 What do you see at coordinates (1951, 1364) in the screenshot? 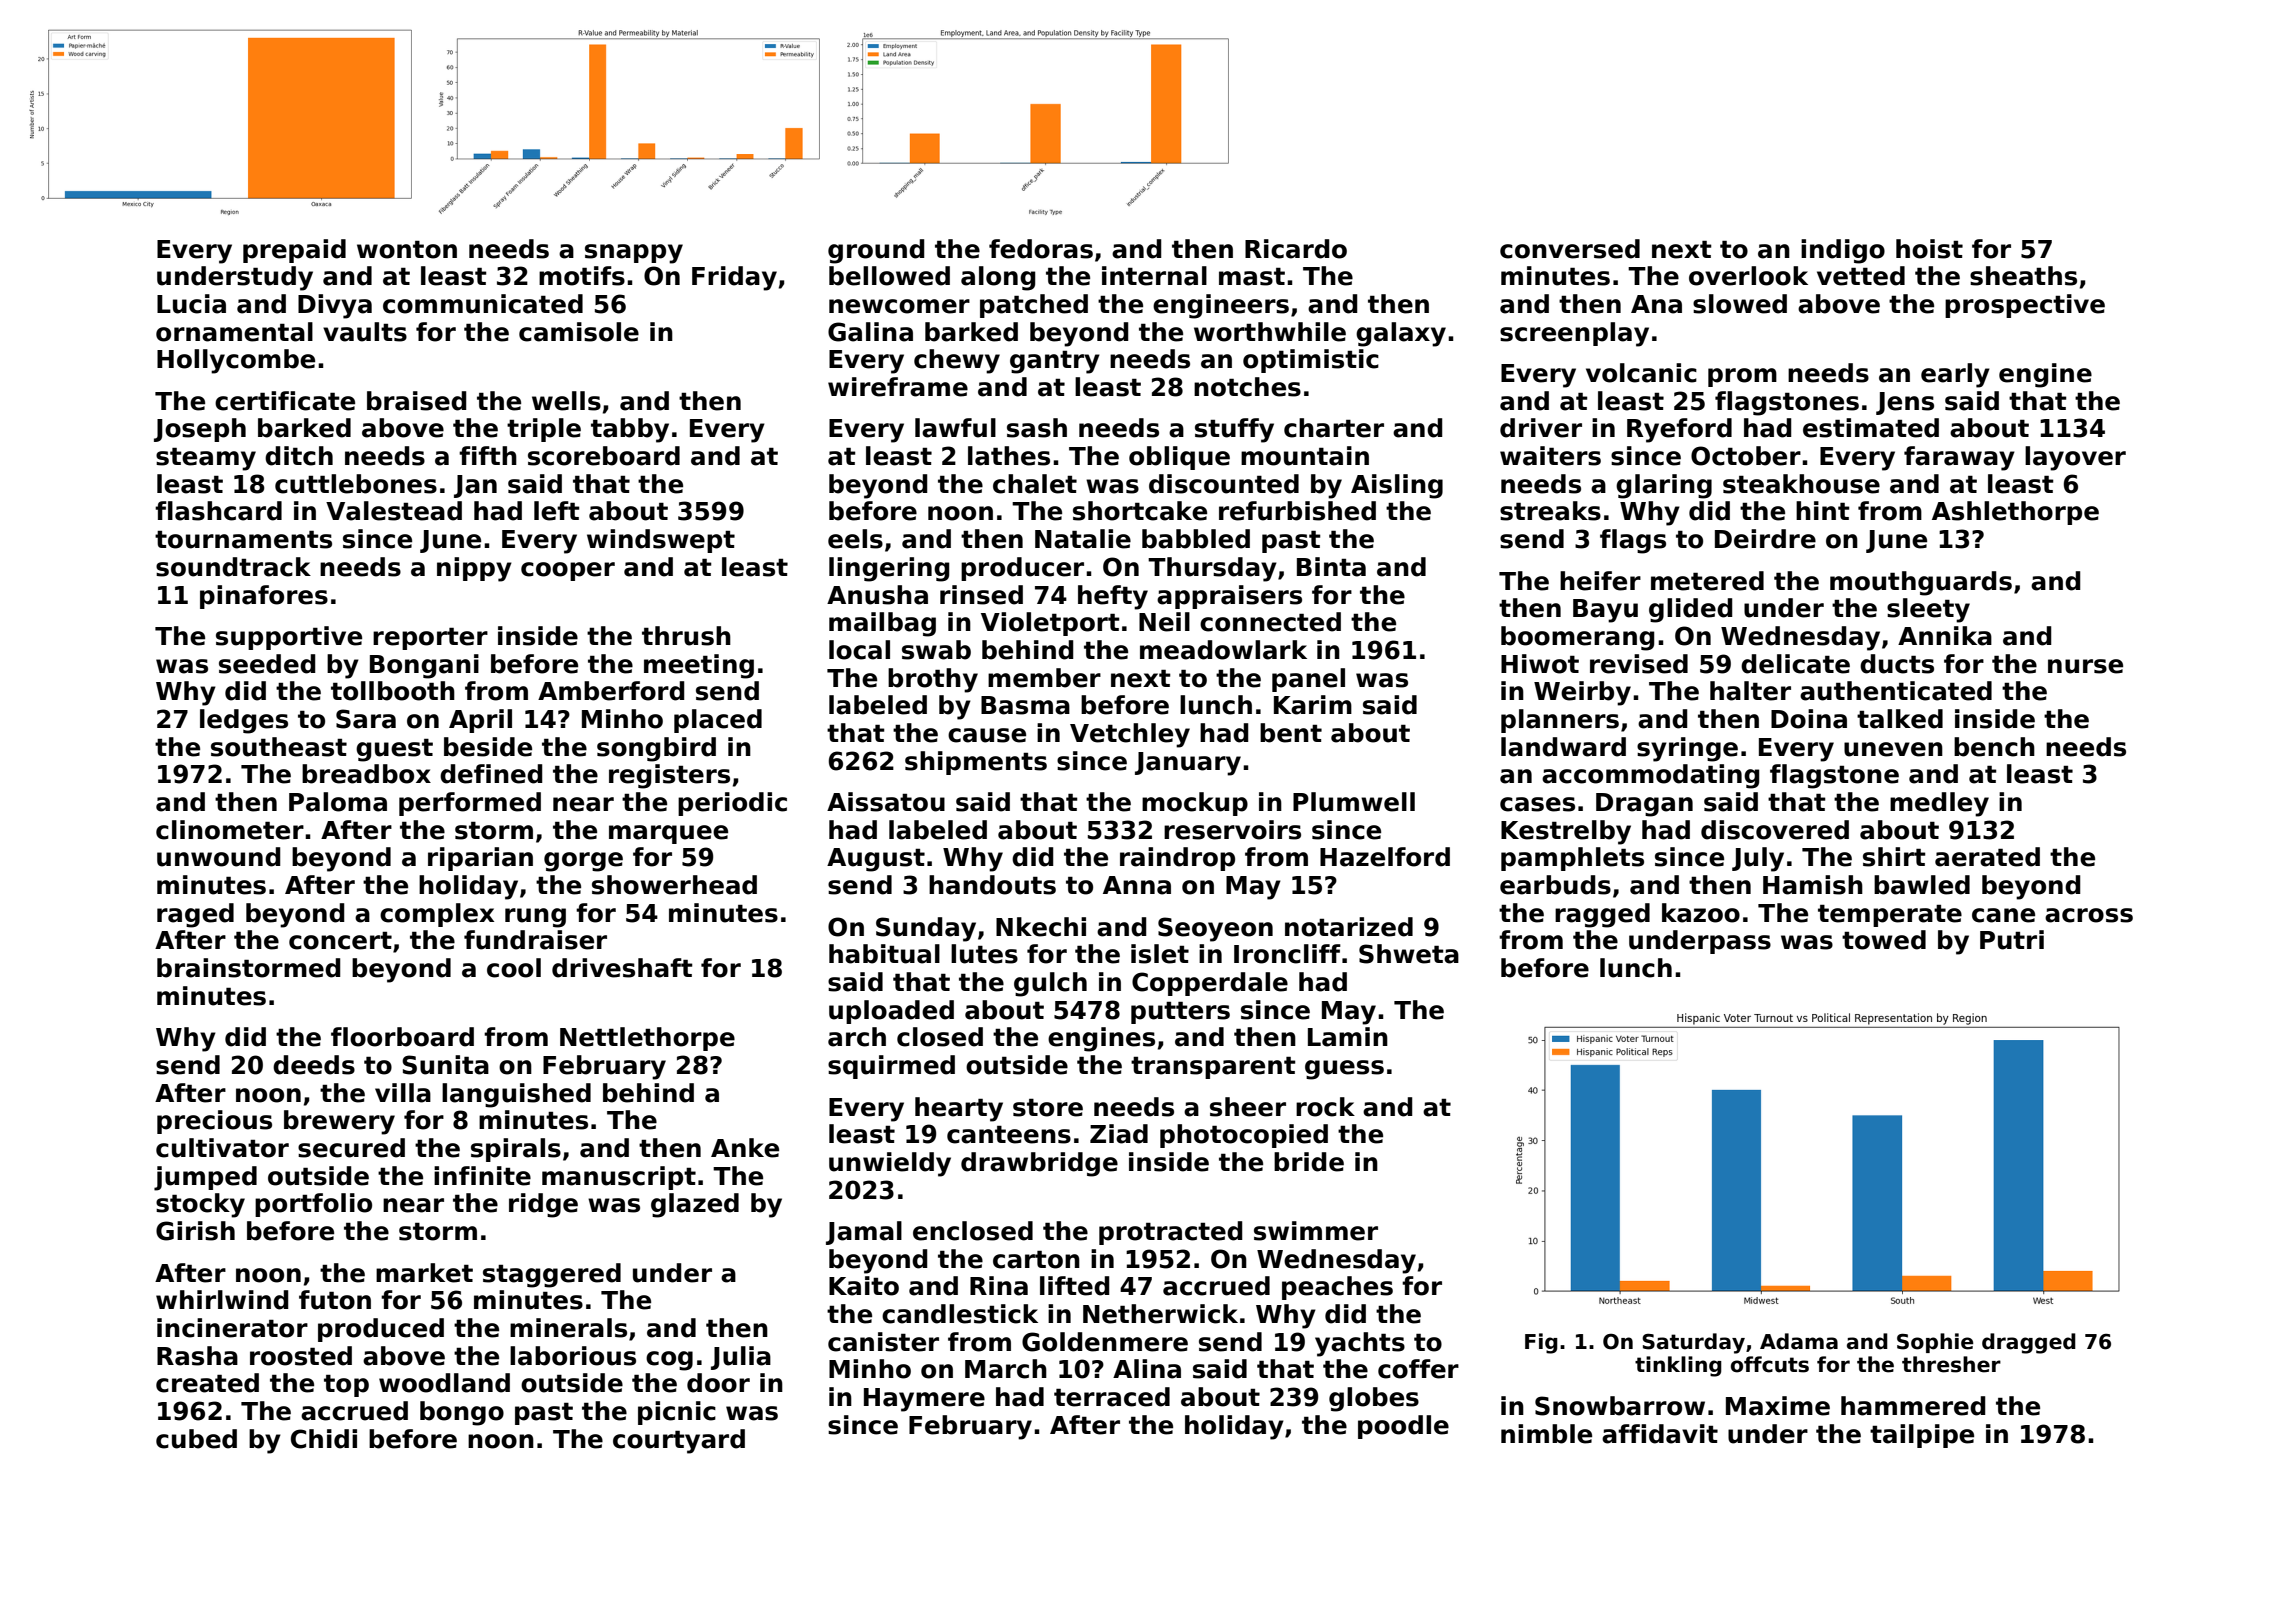
I see `thresher` at bounding box center [1951, 1364].
